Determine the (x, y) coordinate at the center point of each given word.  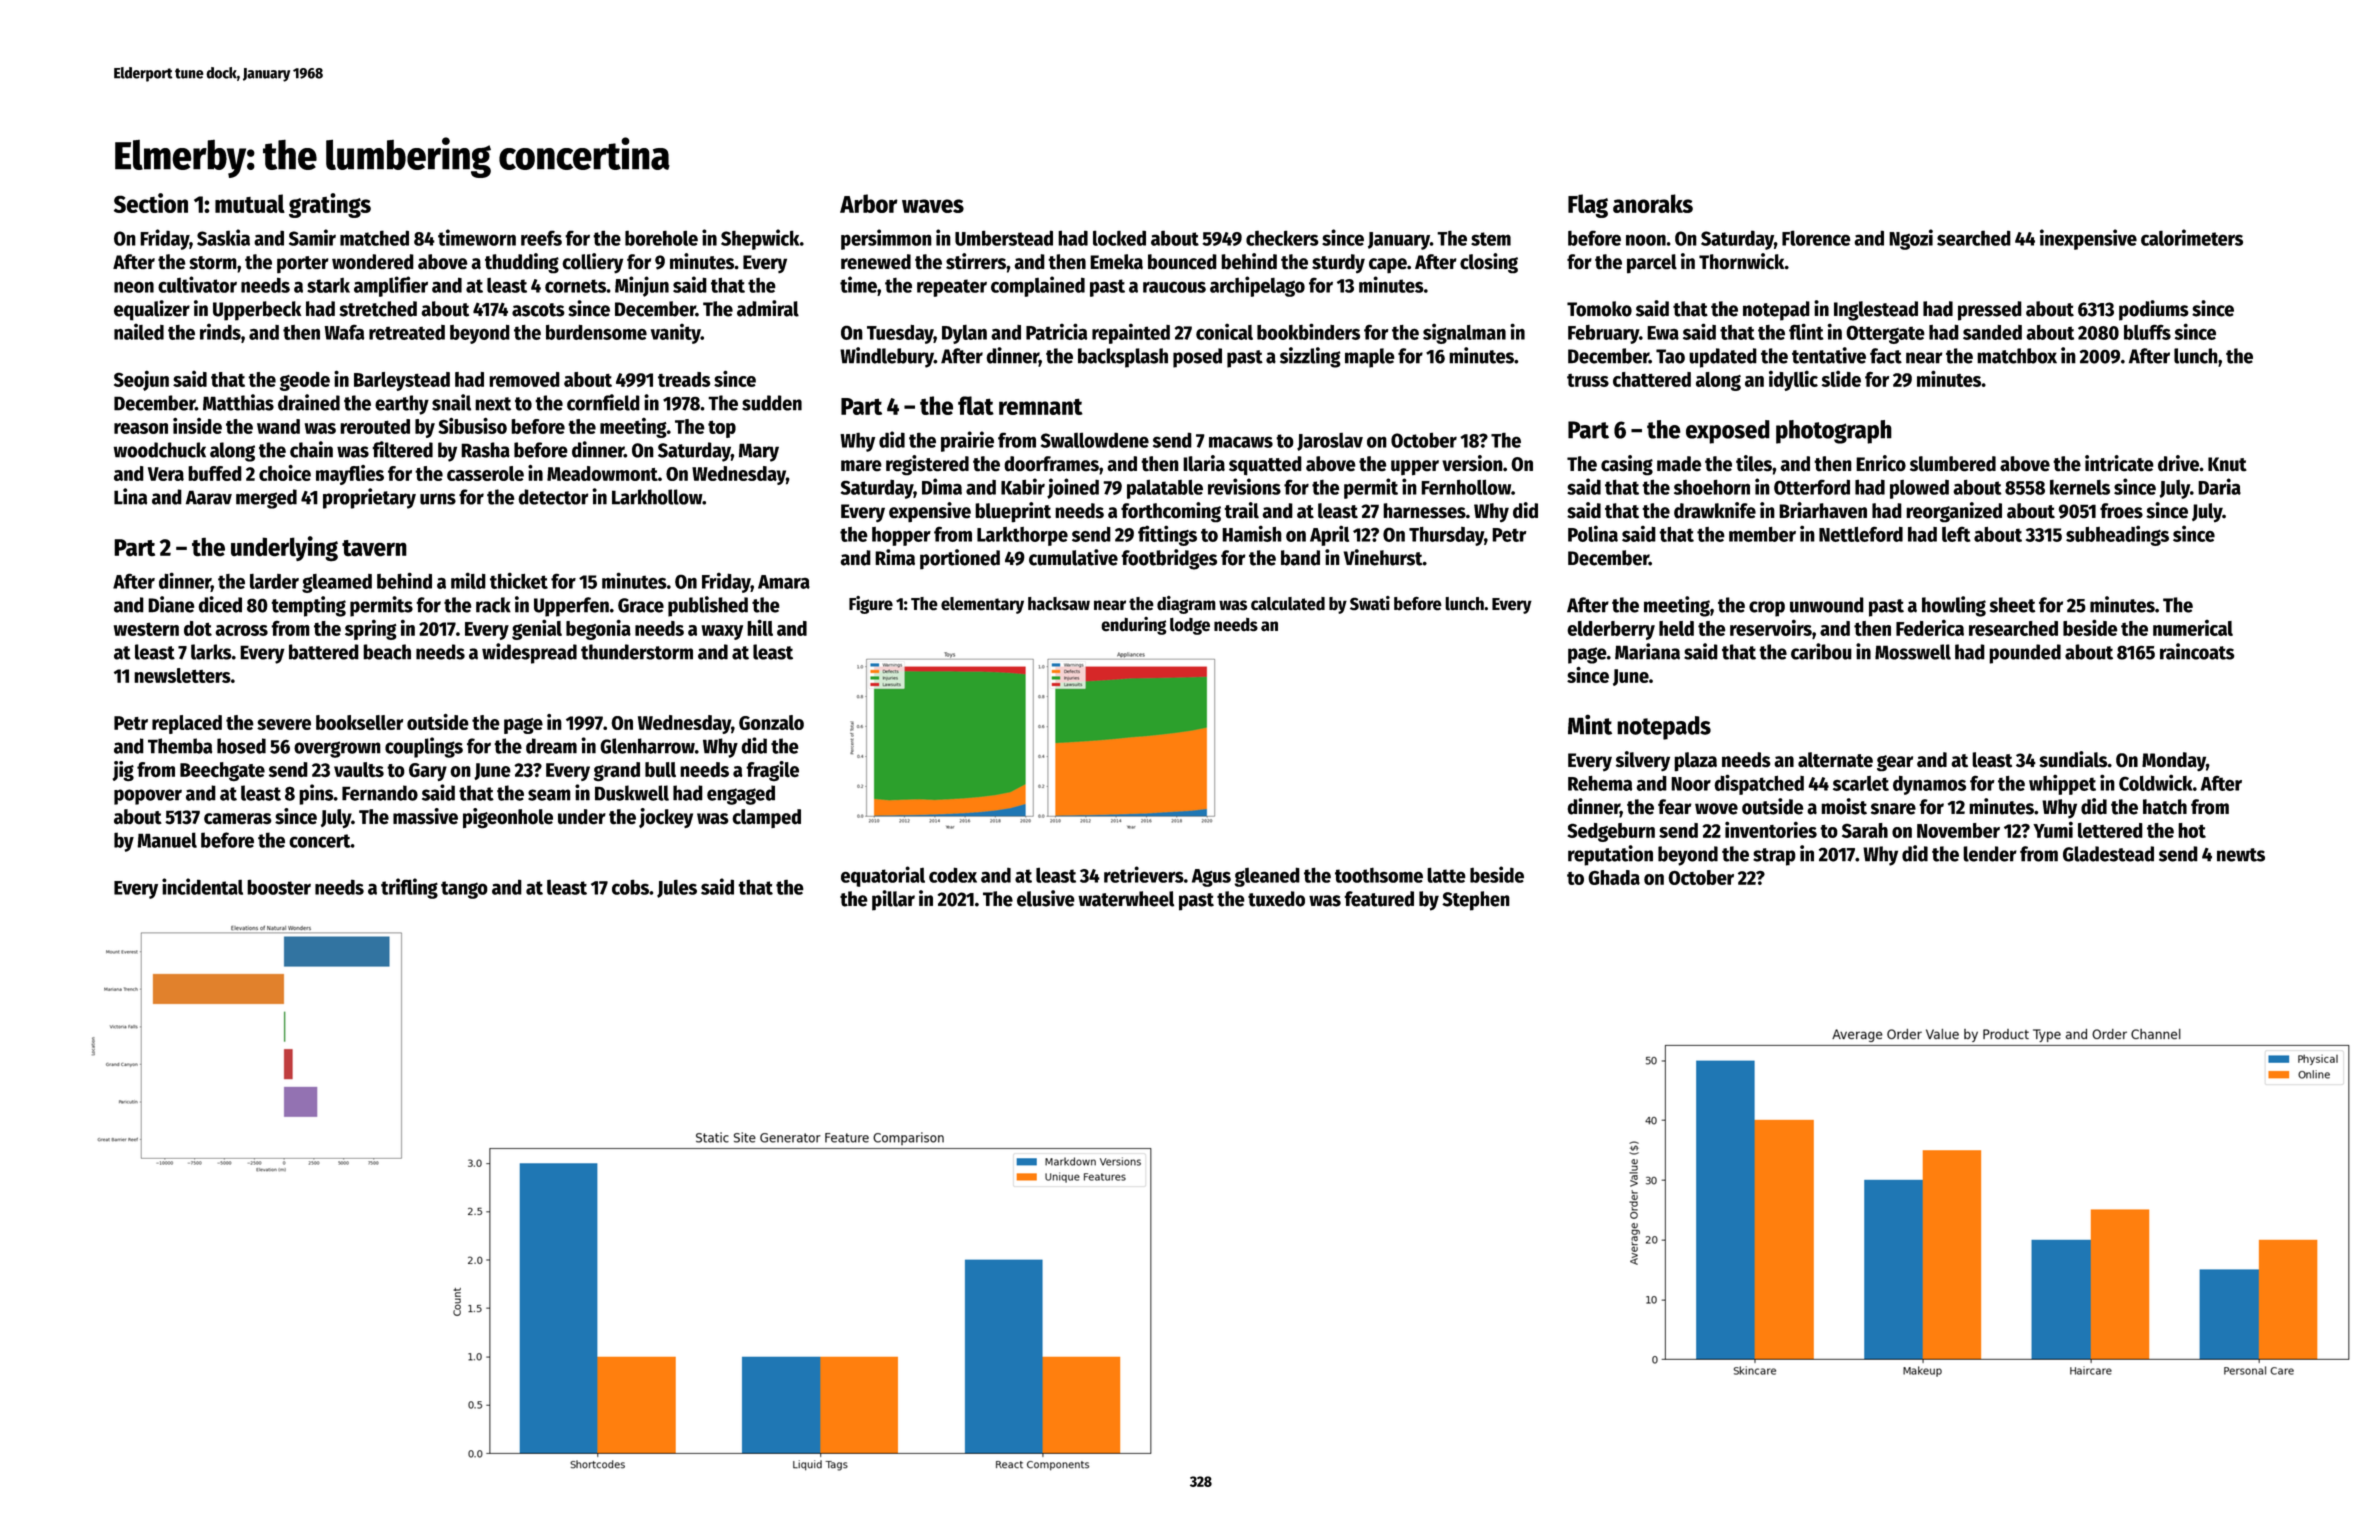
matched (374, 238)
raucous (1174, 287)
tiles (1754, 463)
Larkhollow (657, 497)
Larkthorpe (1022, 536)
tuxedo (1276, 899)
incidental (202, 886)
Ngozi (1911, 239)
